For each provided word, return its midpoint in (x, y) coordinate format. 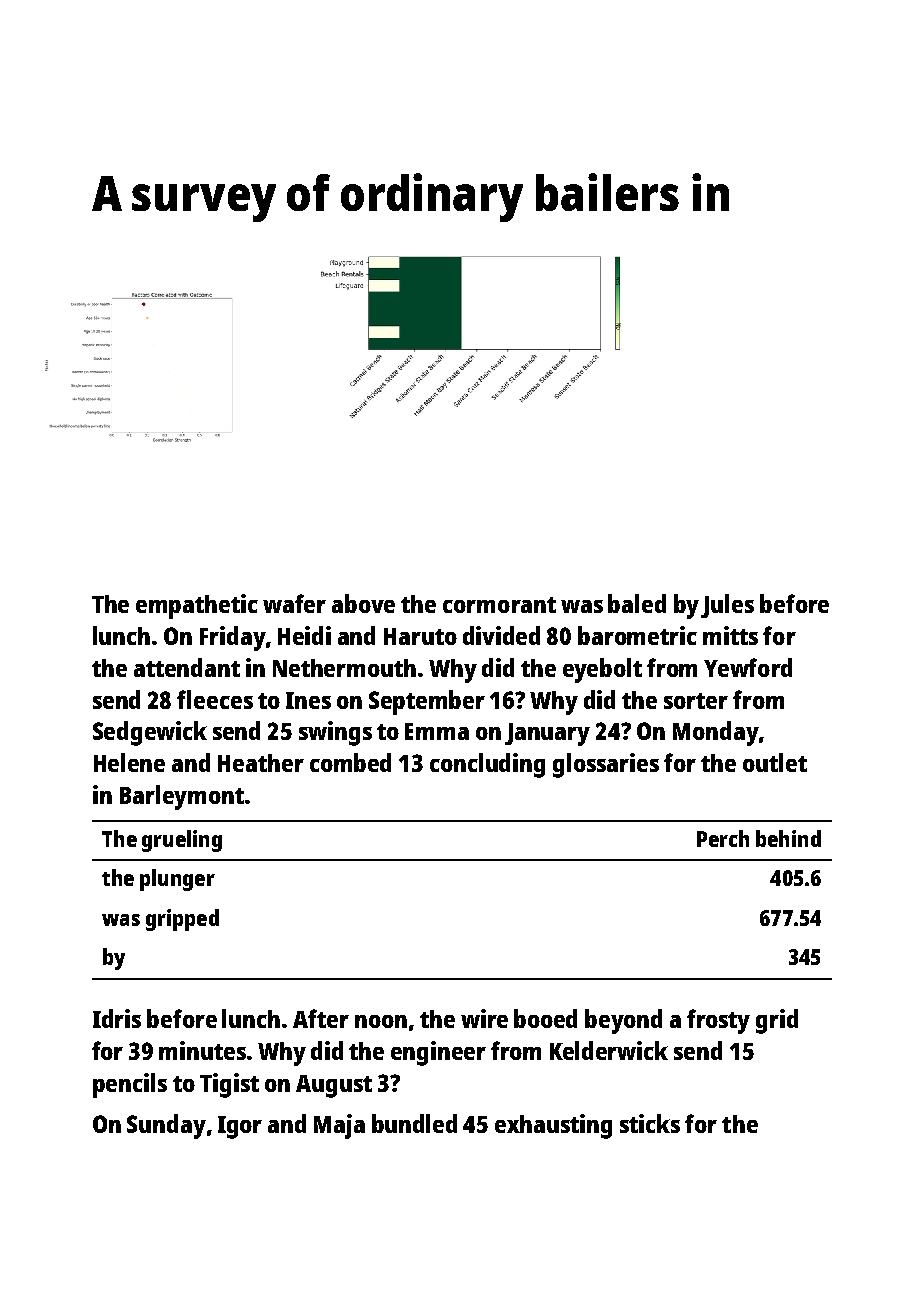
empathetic (197, 606)
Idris (117, 1018)
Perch (723, 838)
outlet (775, 762)
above (363, 603)
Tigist (229, 1085)
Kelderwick (609, 1050)
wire (484, 1018)
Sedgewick (150, 733)
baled (637, 603)
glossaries (606, 765)
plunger (177, 880)
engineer (438, 1053)
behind (788, 838)
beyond (623, 1021)
